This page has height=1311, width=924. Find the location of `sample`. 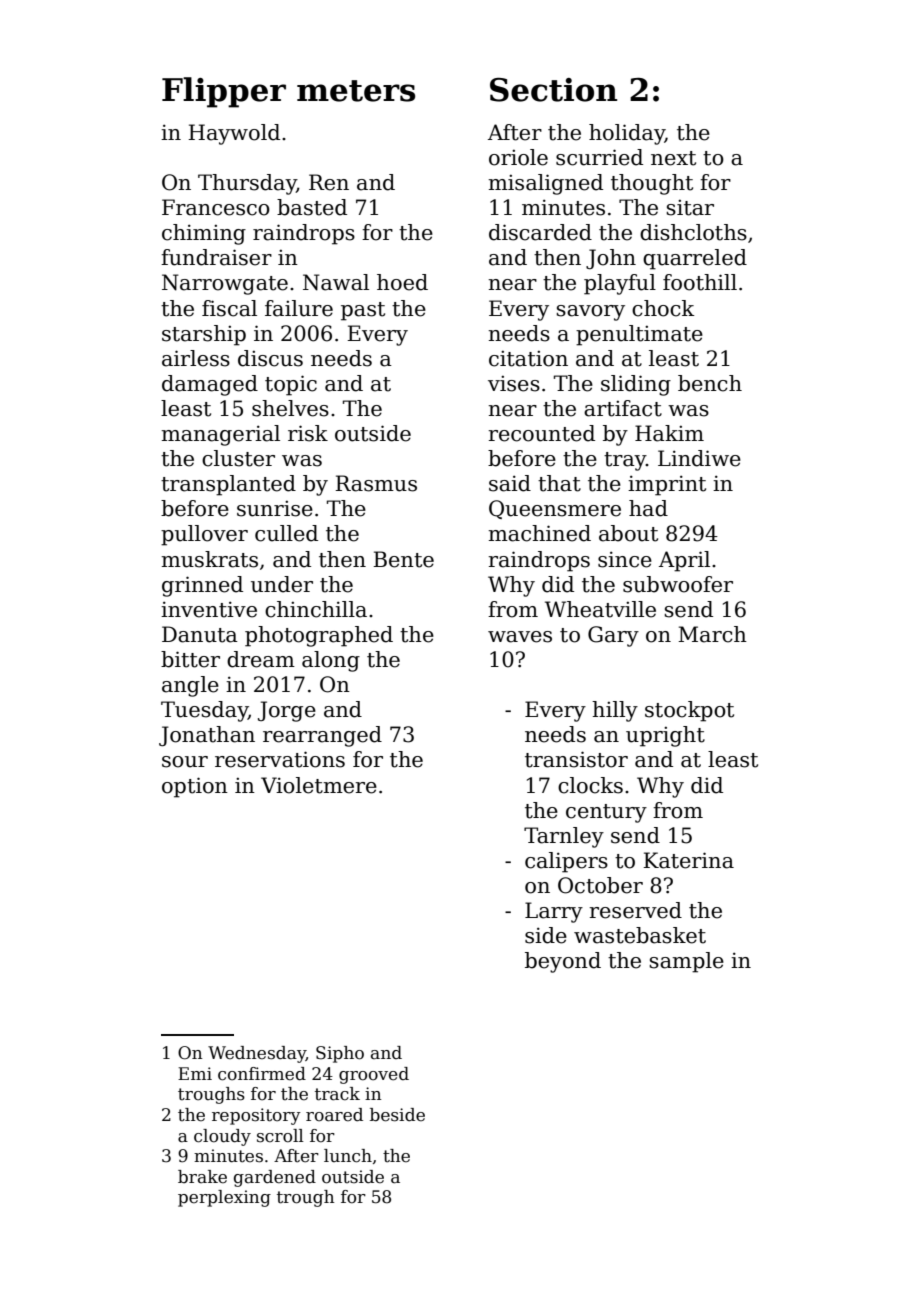

sample is located at coordinates (686, 962).
